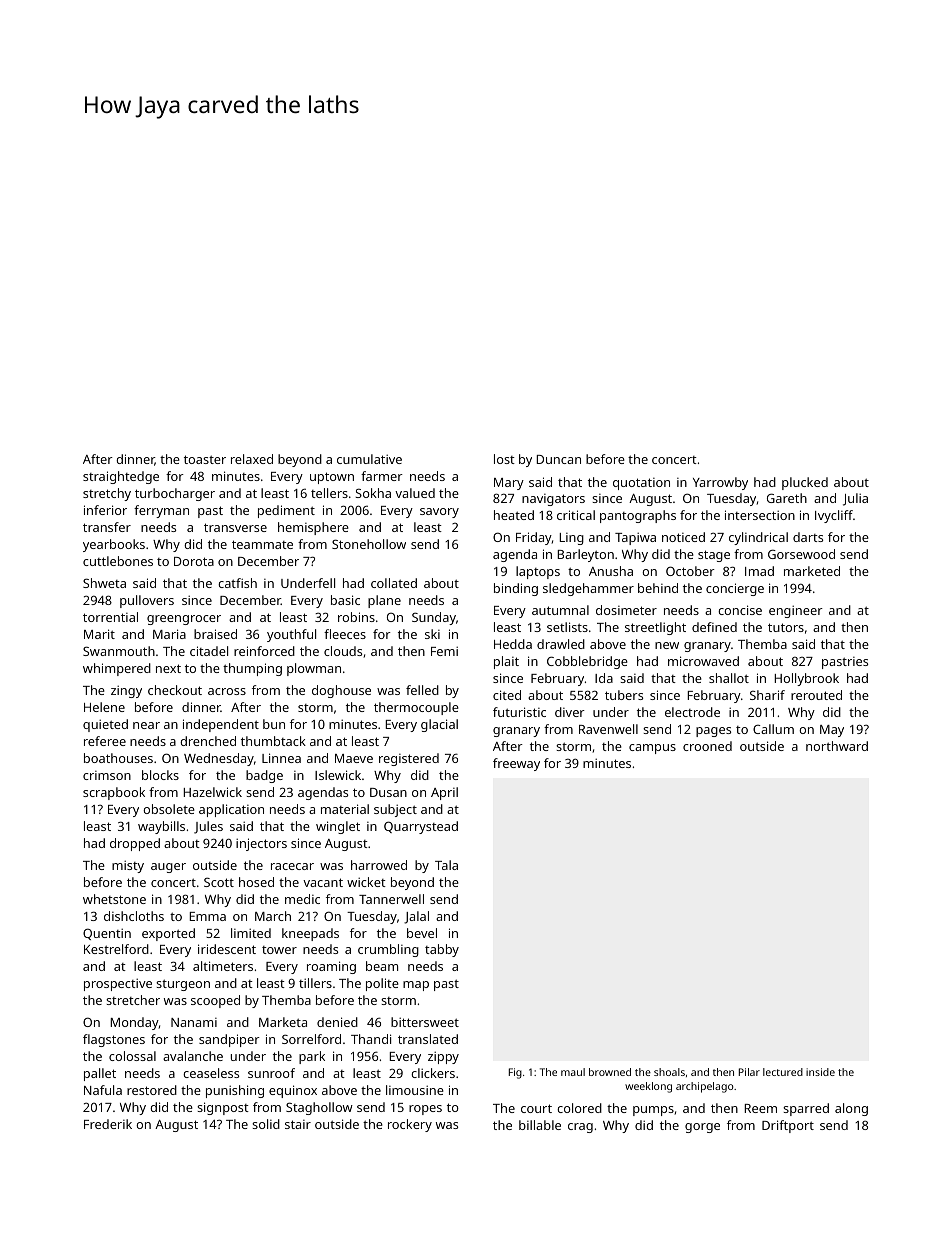 This page has height=1233, width=952. What do you see at coordinates (422, 690) in the page?
I see `felled` at bounding box center [422, 690].
